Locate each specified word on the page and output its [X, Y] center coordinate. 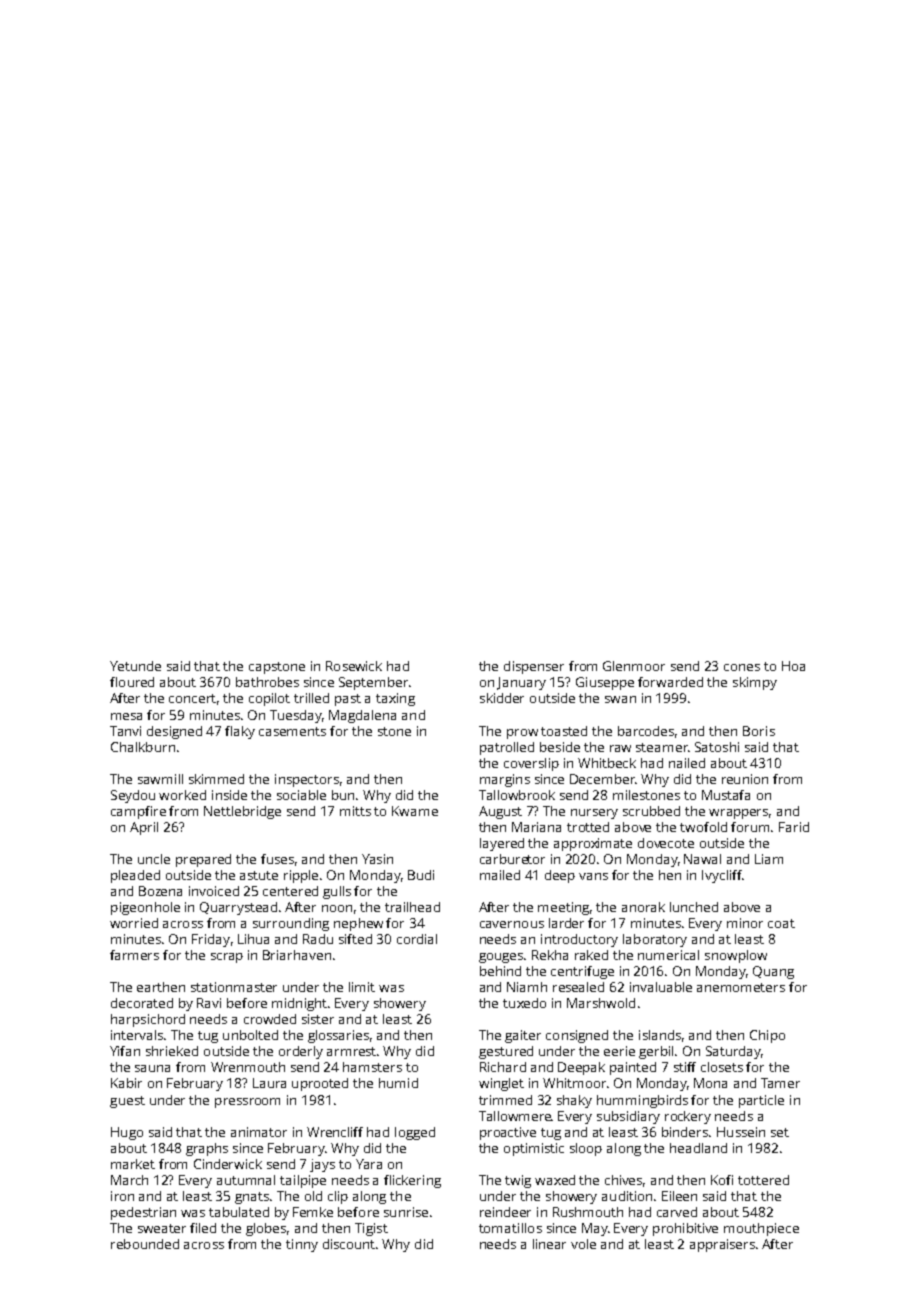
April [144, 828]
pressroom [247, 1103]
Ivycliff [722, 876]
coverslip [531, 764]
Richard [503, 1067]
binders [685, 1132]
